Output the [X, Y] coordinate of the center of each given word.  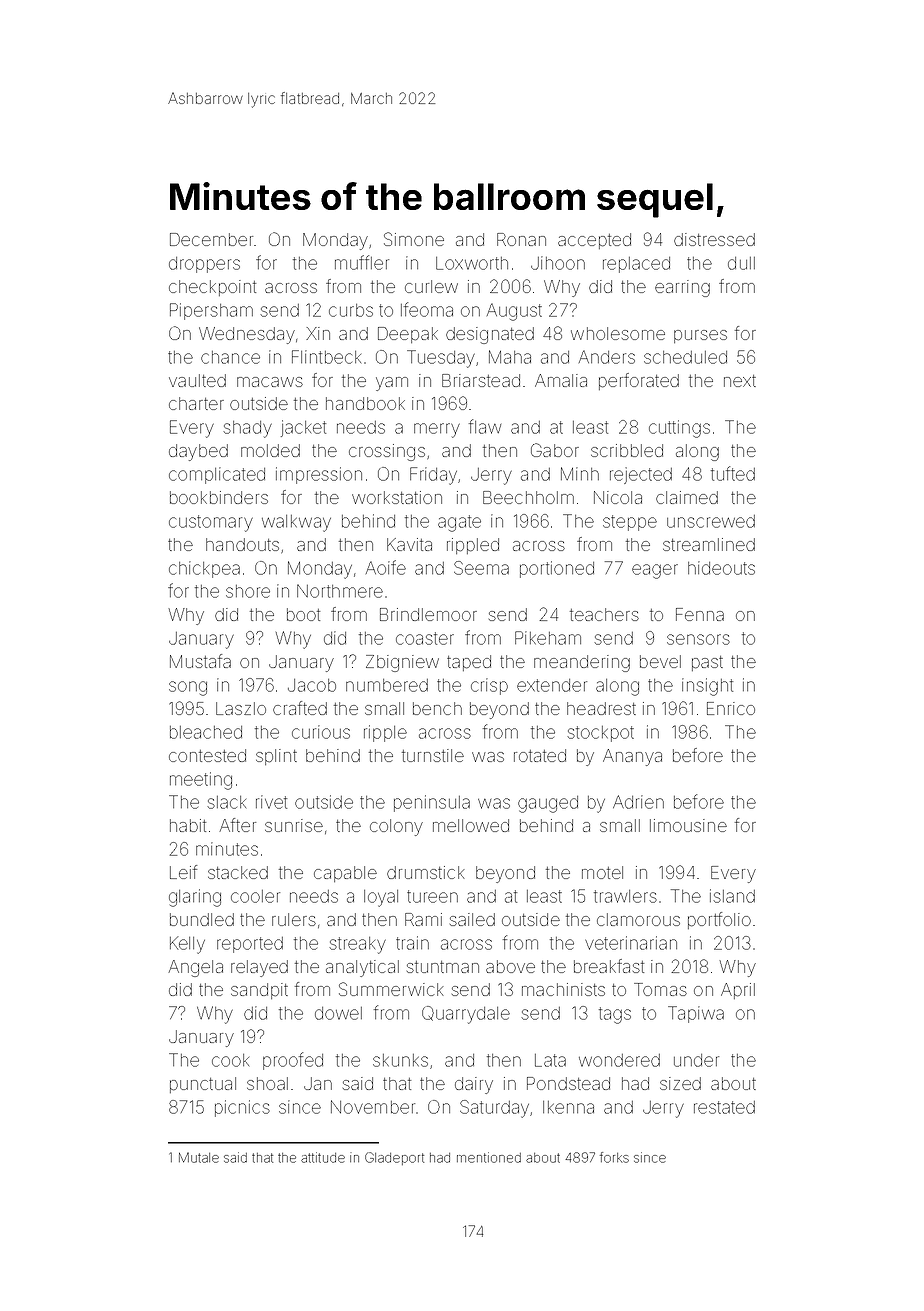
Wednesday [247, 335]
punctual [203, 1085]
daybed [198, 452]
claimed [687, 497]
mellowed [471, 825]
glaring [195, 898]
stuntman [443, 967]
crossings [387, 452]
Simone [414, 239]
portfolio [719, 920]
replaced [636, 265]
